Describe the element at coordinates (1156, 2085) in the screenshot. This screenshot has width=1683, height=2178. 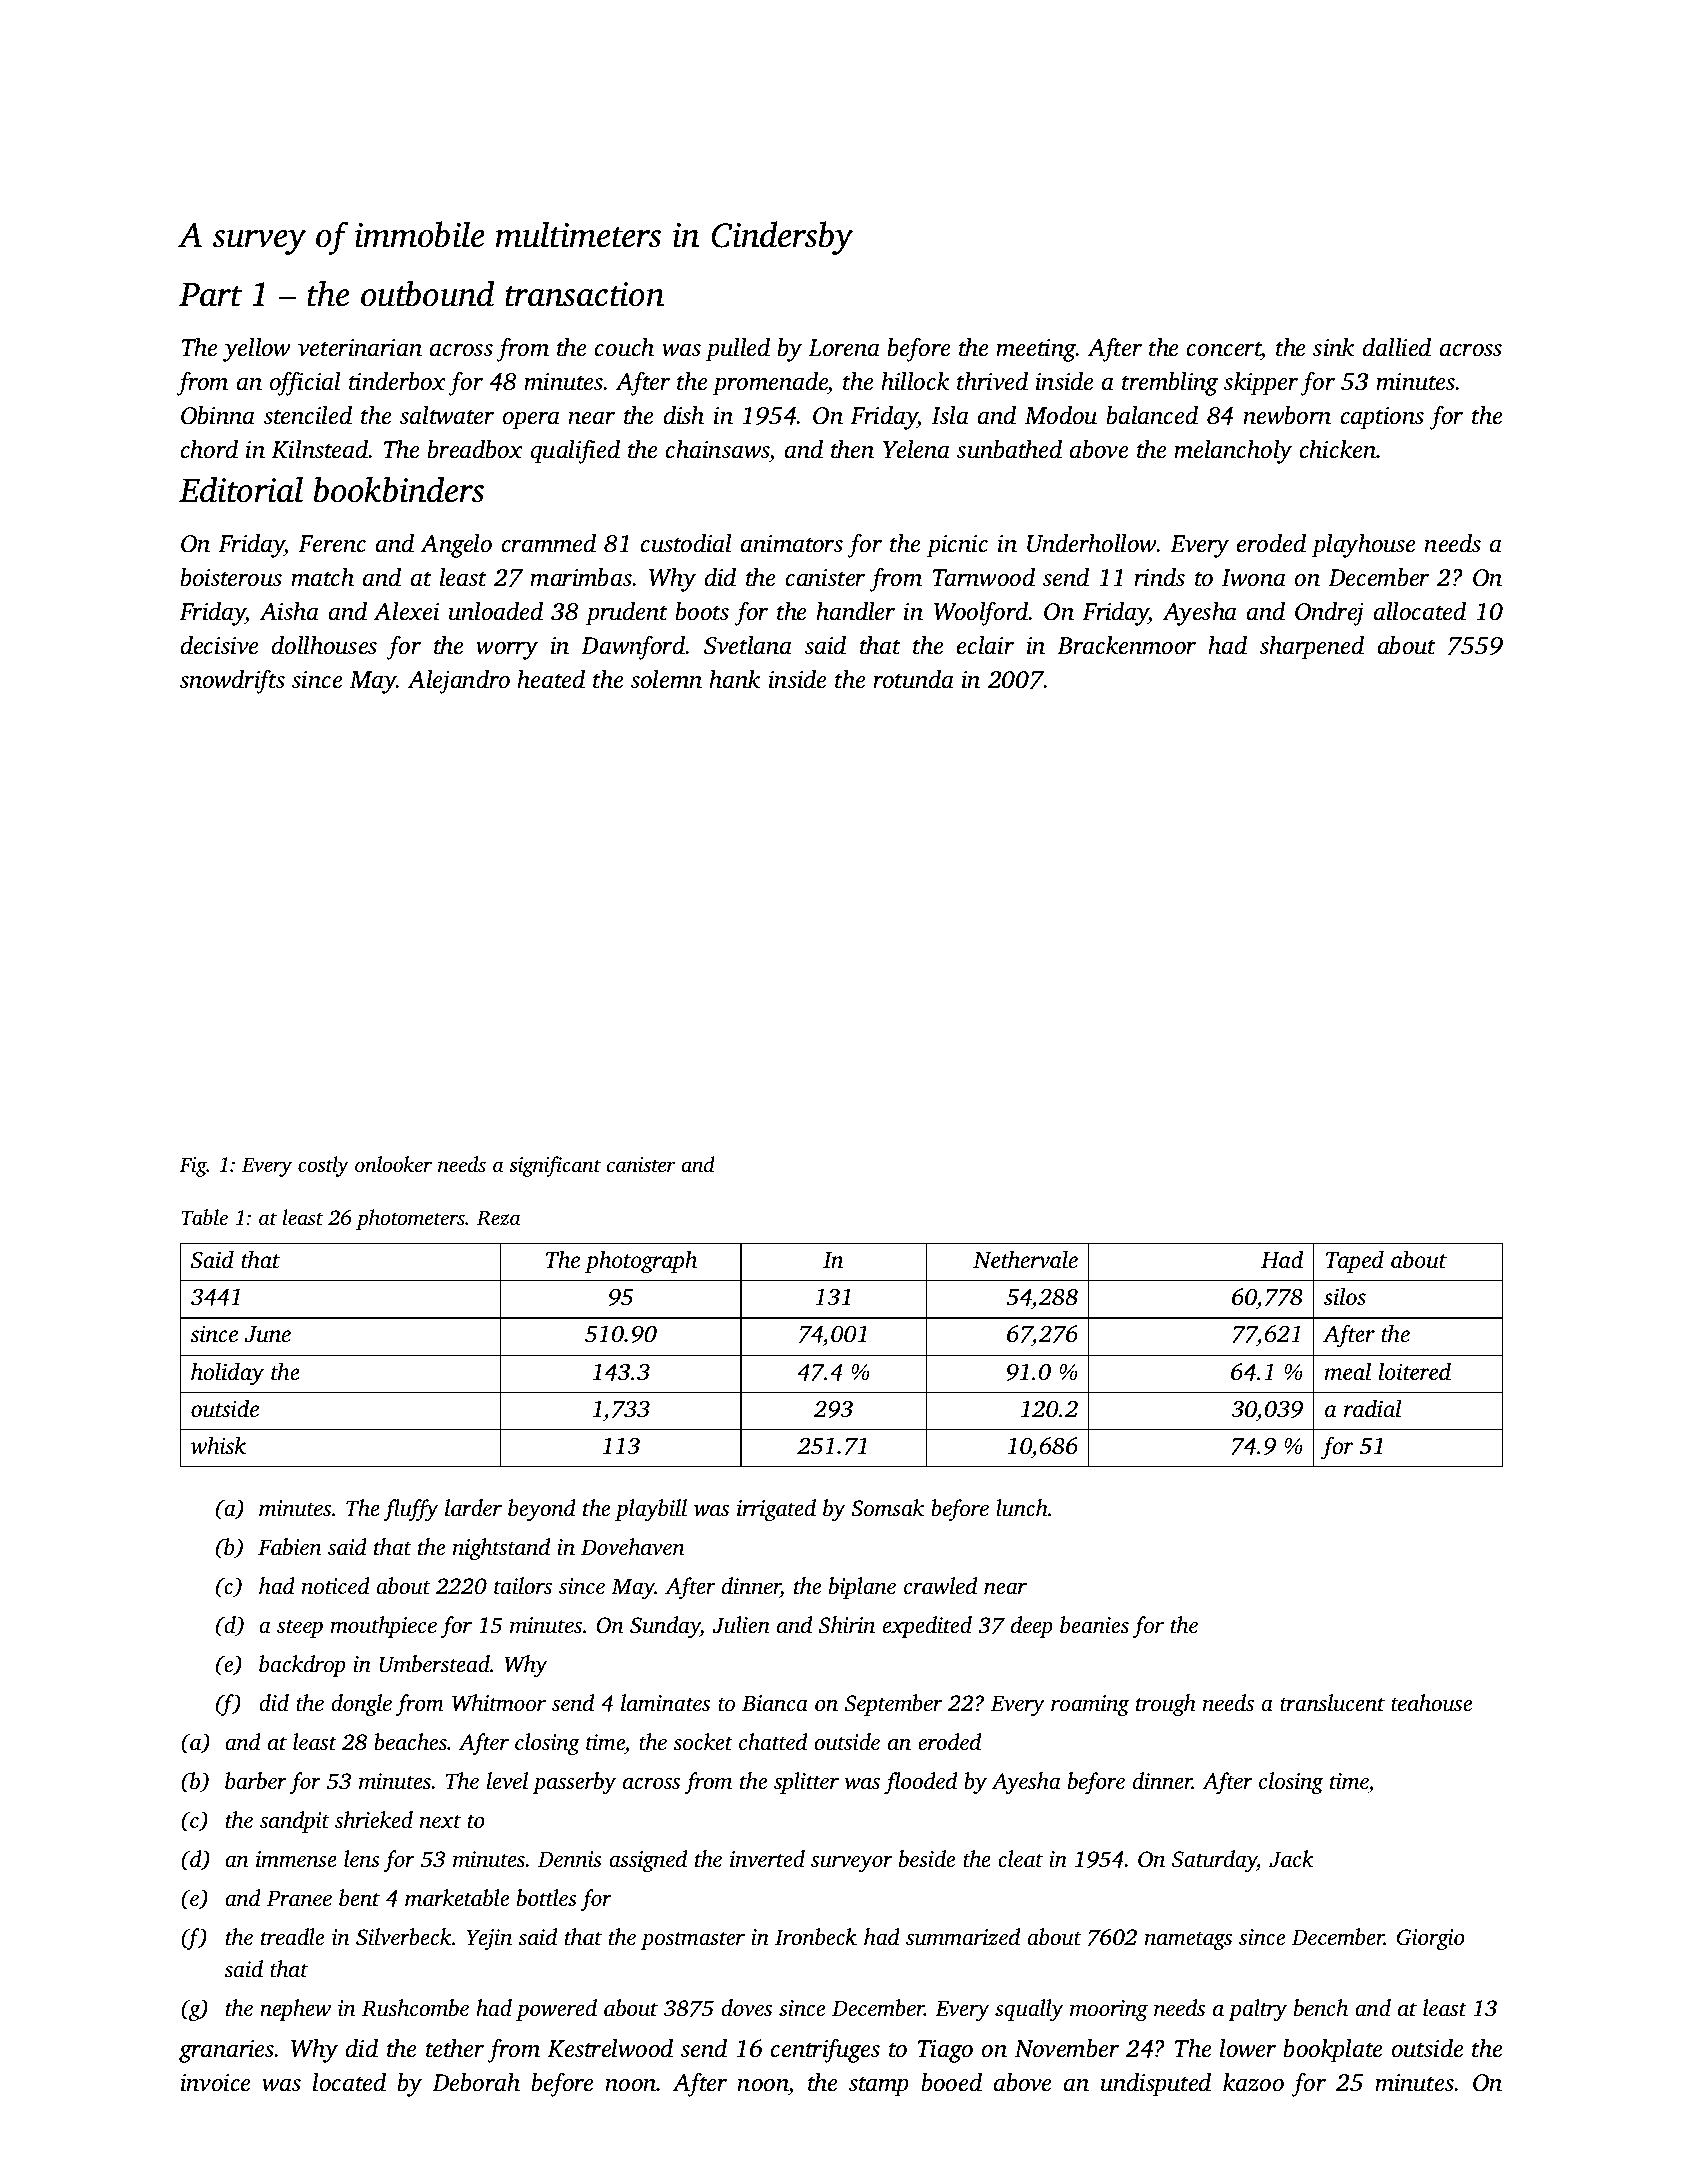
I see `undisputed` at that location.
